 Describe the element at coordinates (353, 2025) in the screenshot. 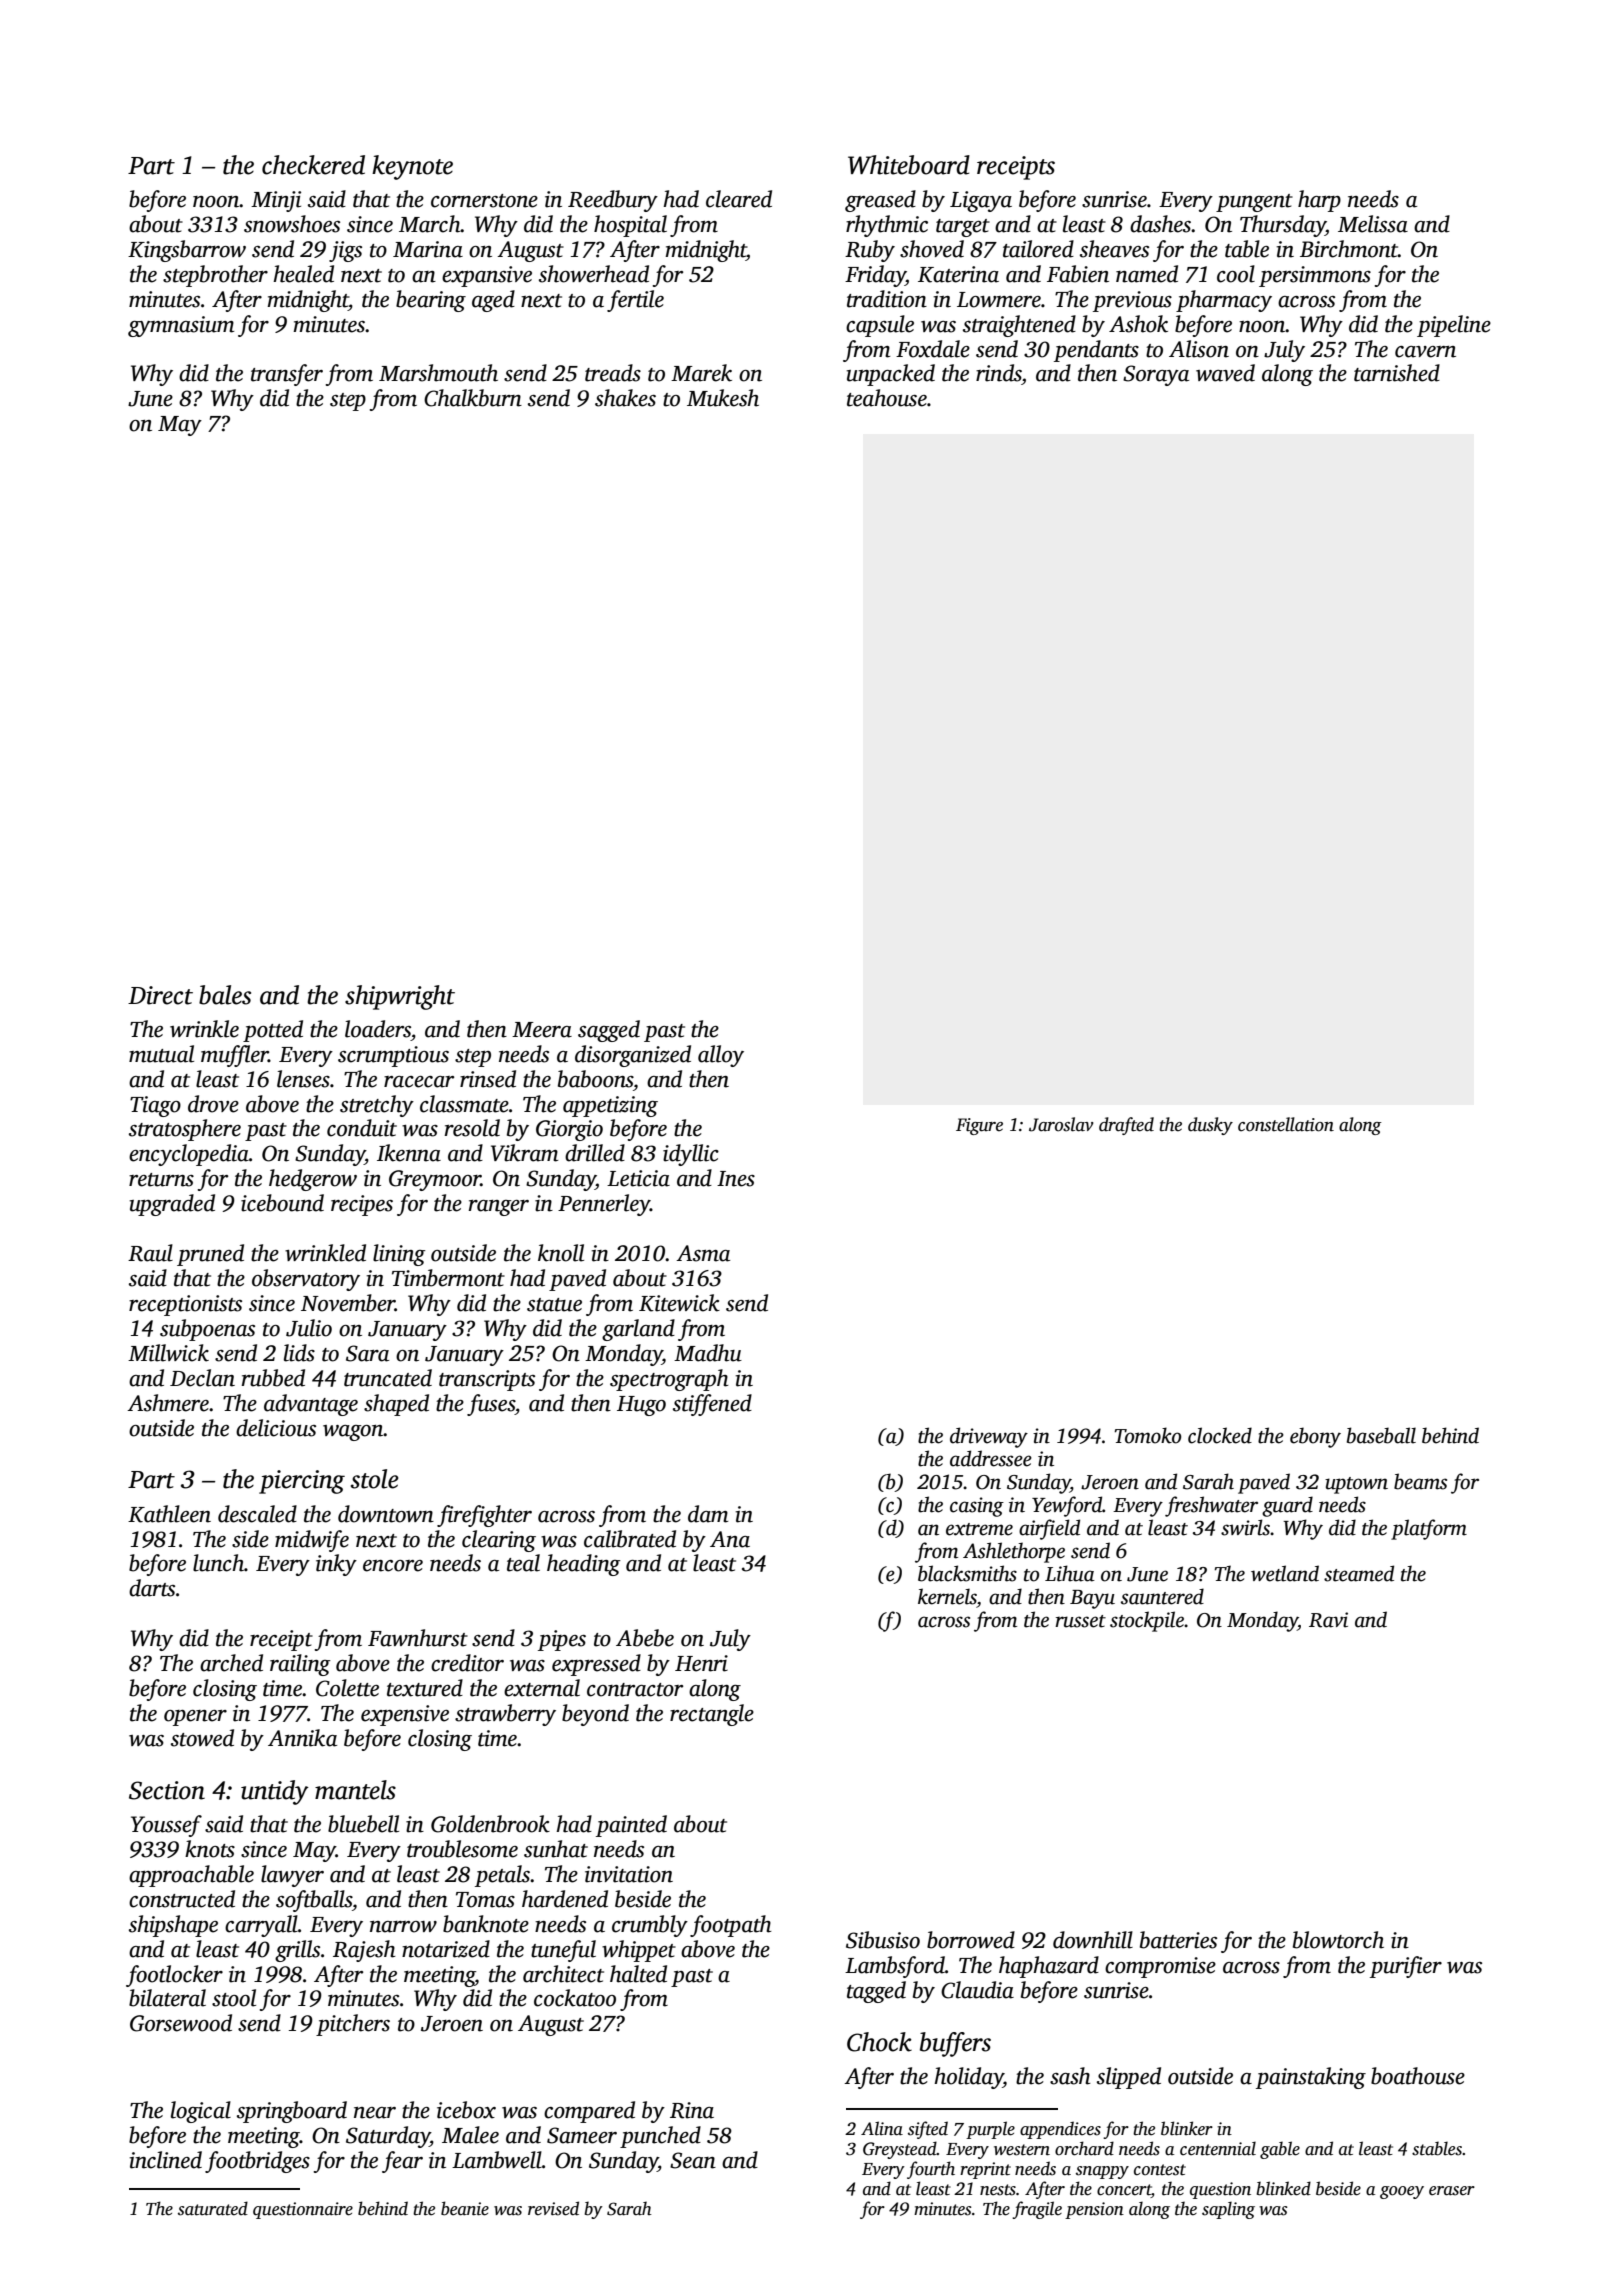

I see `pitchers` at that location.
